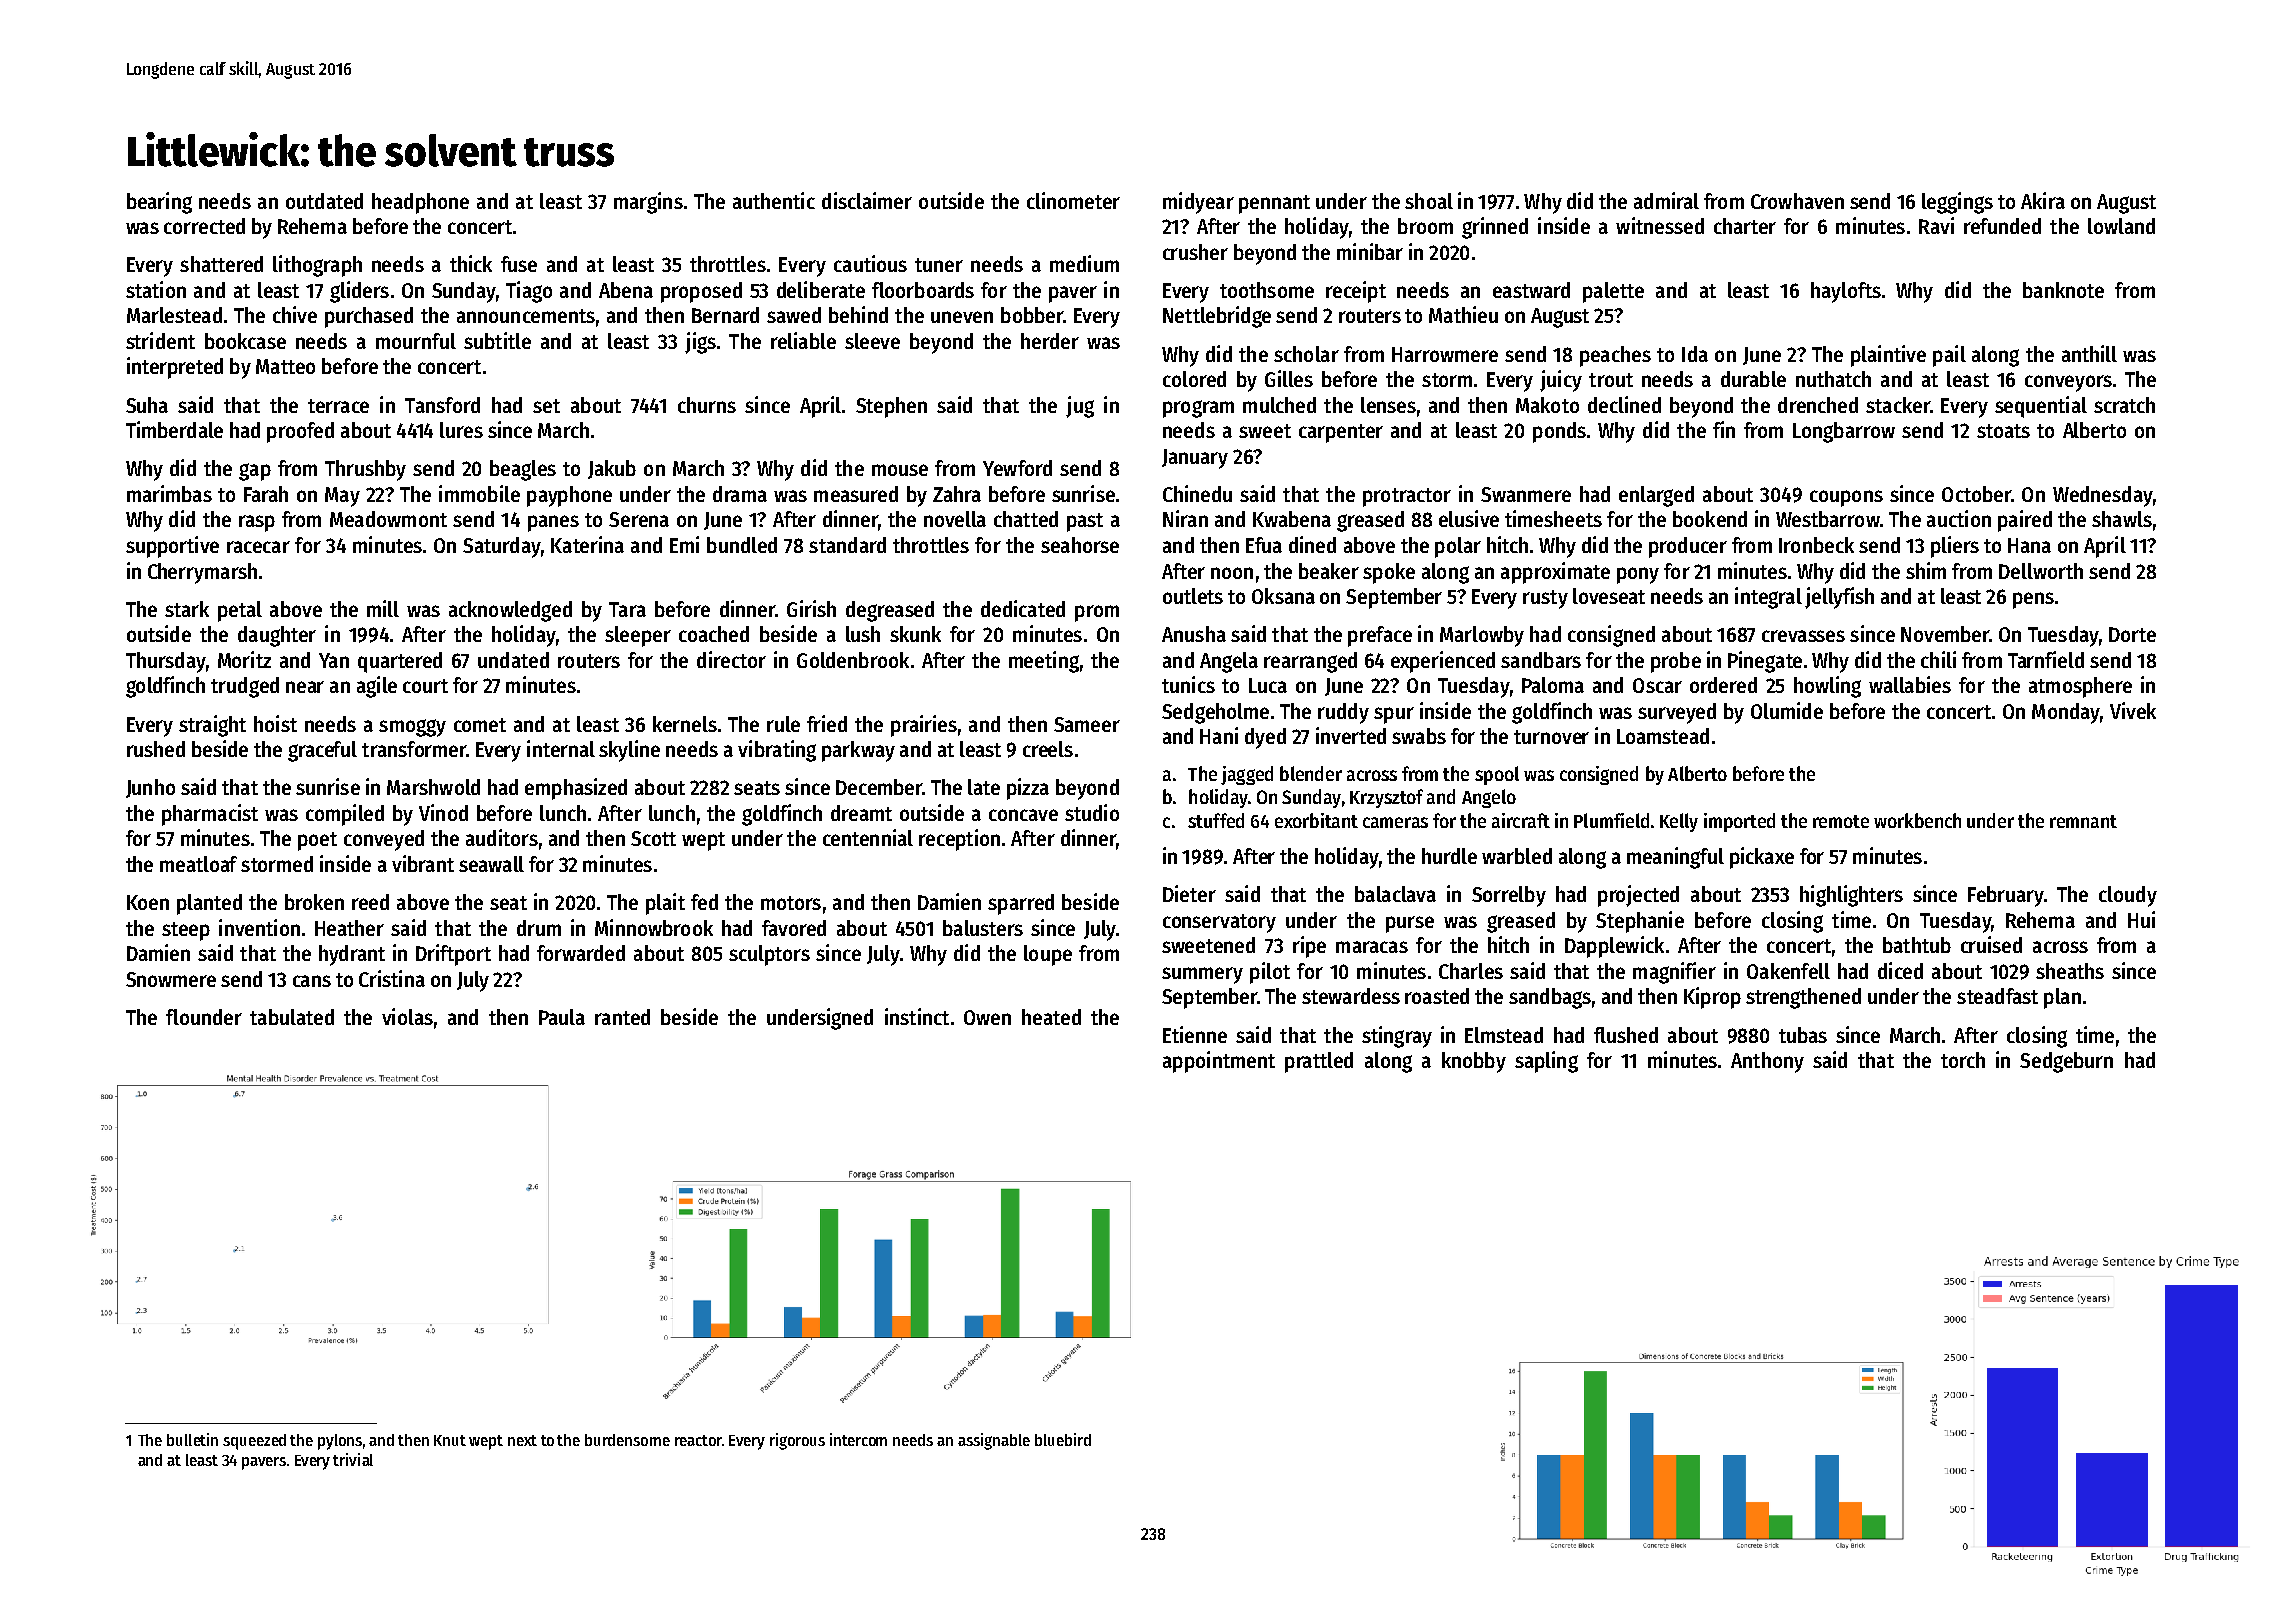 Image resolution: width=2282 pixels, height=1614 pixels. What do you see at coordinates (994, 1441) in the screenshot?
I see `assignable` at bounding box center [994, 1441].
